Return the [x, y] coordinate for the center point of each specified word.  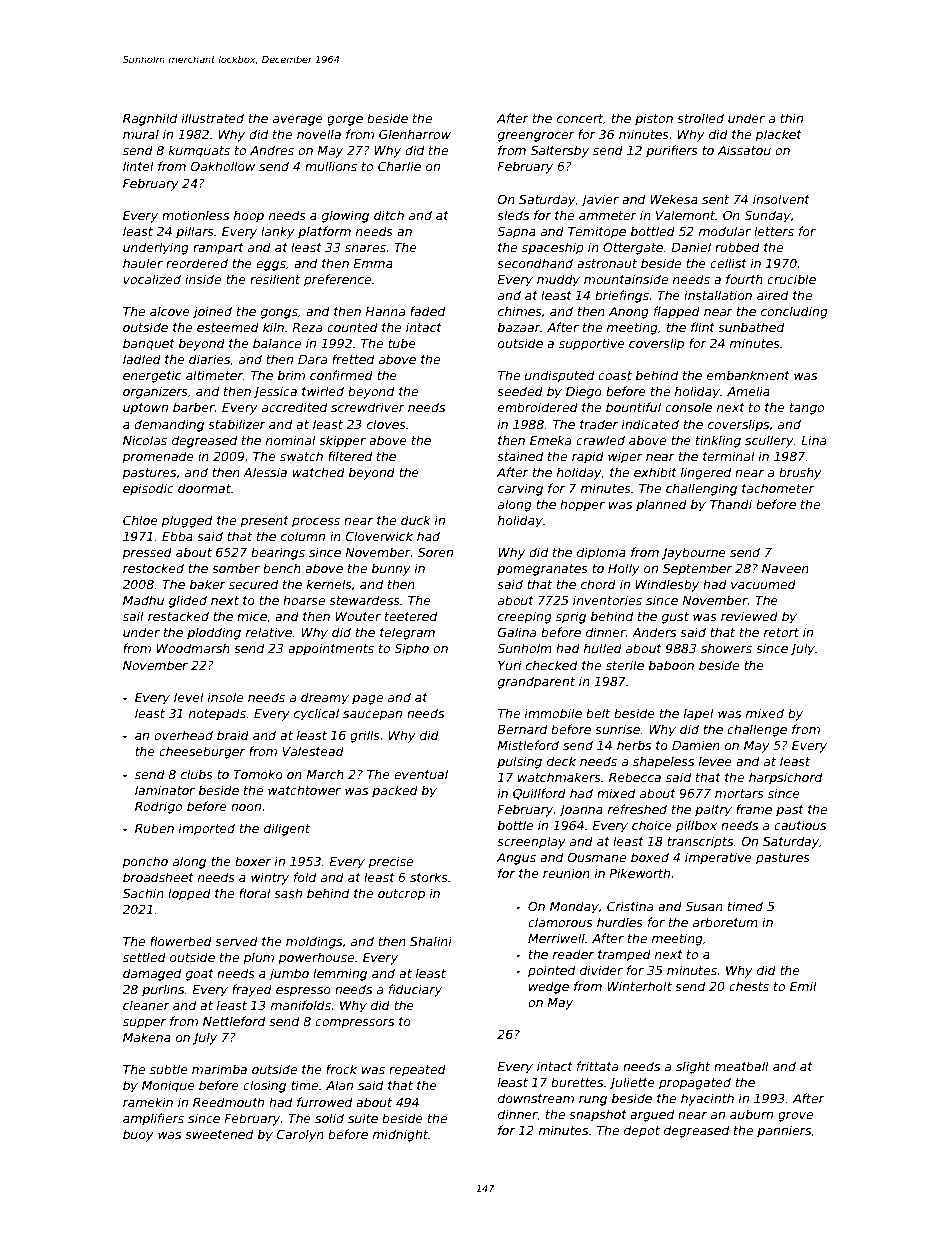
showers [726, 648]
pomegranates [542, 570]
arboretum [725, 922]
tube [402, 343]
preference [337, 280]
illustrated [213, 118]
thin [791, 118]
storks [429, 877]
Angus [516, 859]
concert [580, 118]
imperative [718, 858]
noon [246, 807]
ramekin [148, 1102]
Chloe [140, 520]
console [688, 407]
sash [288, 893]
